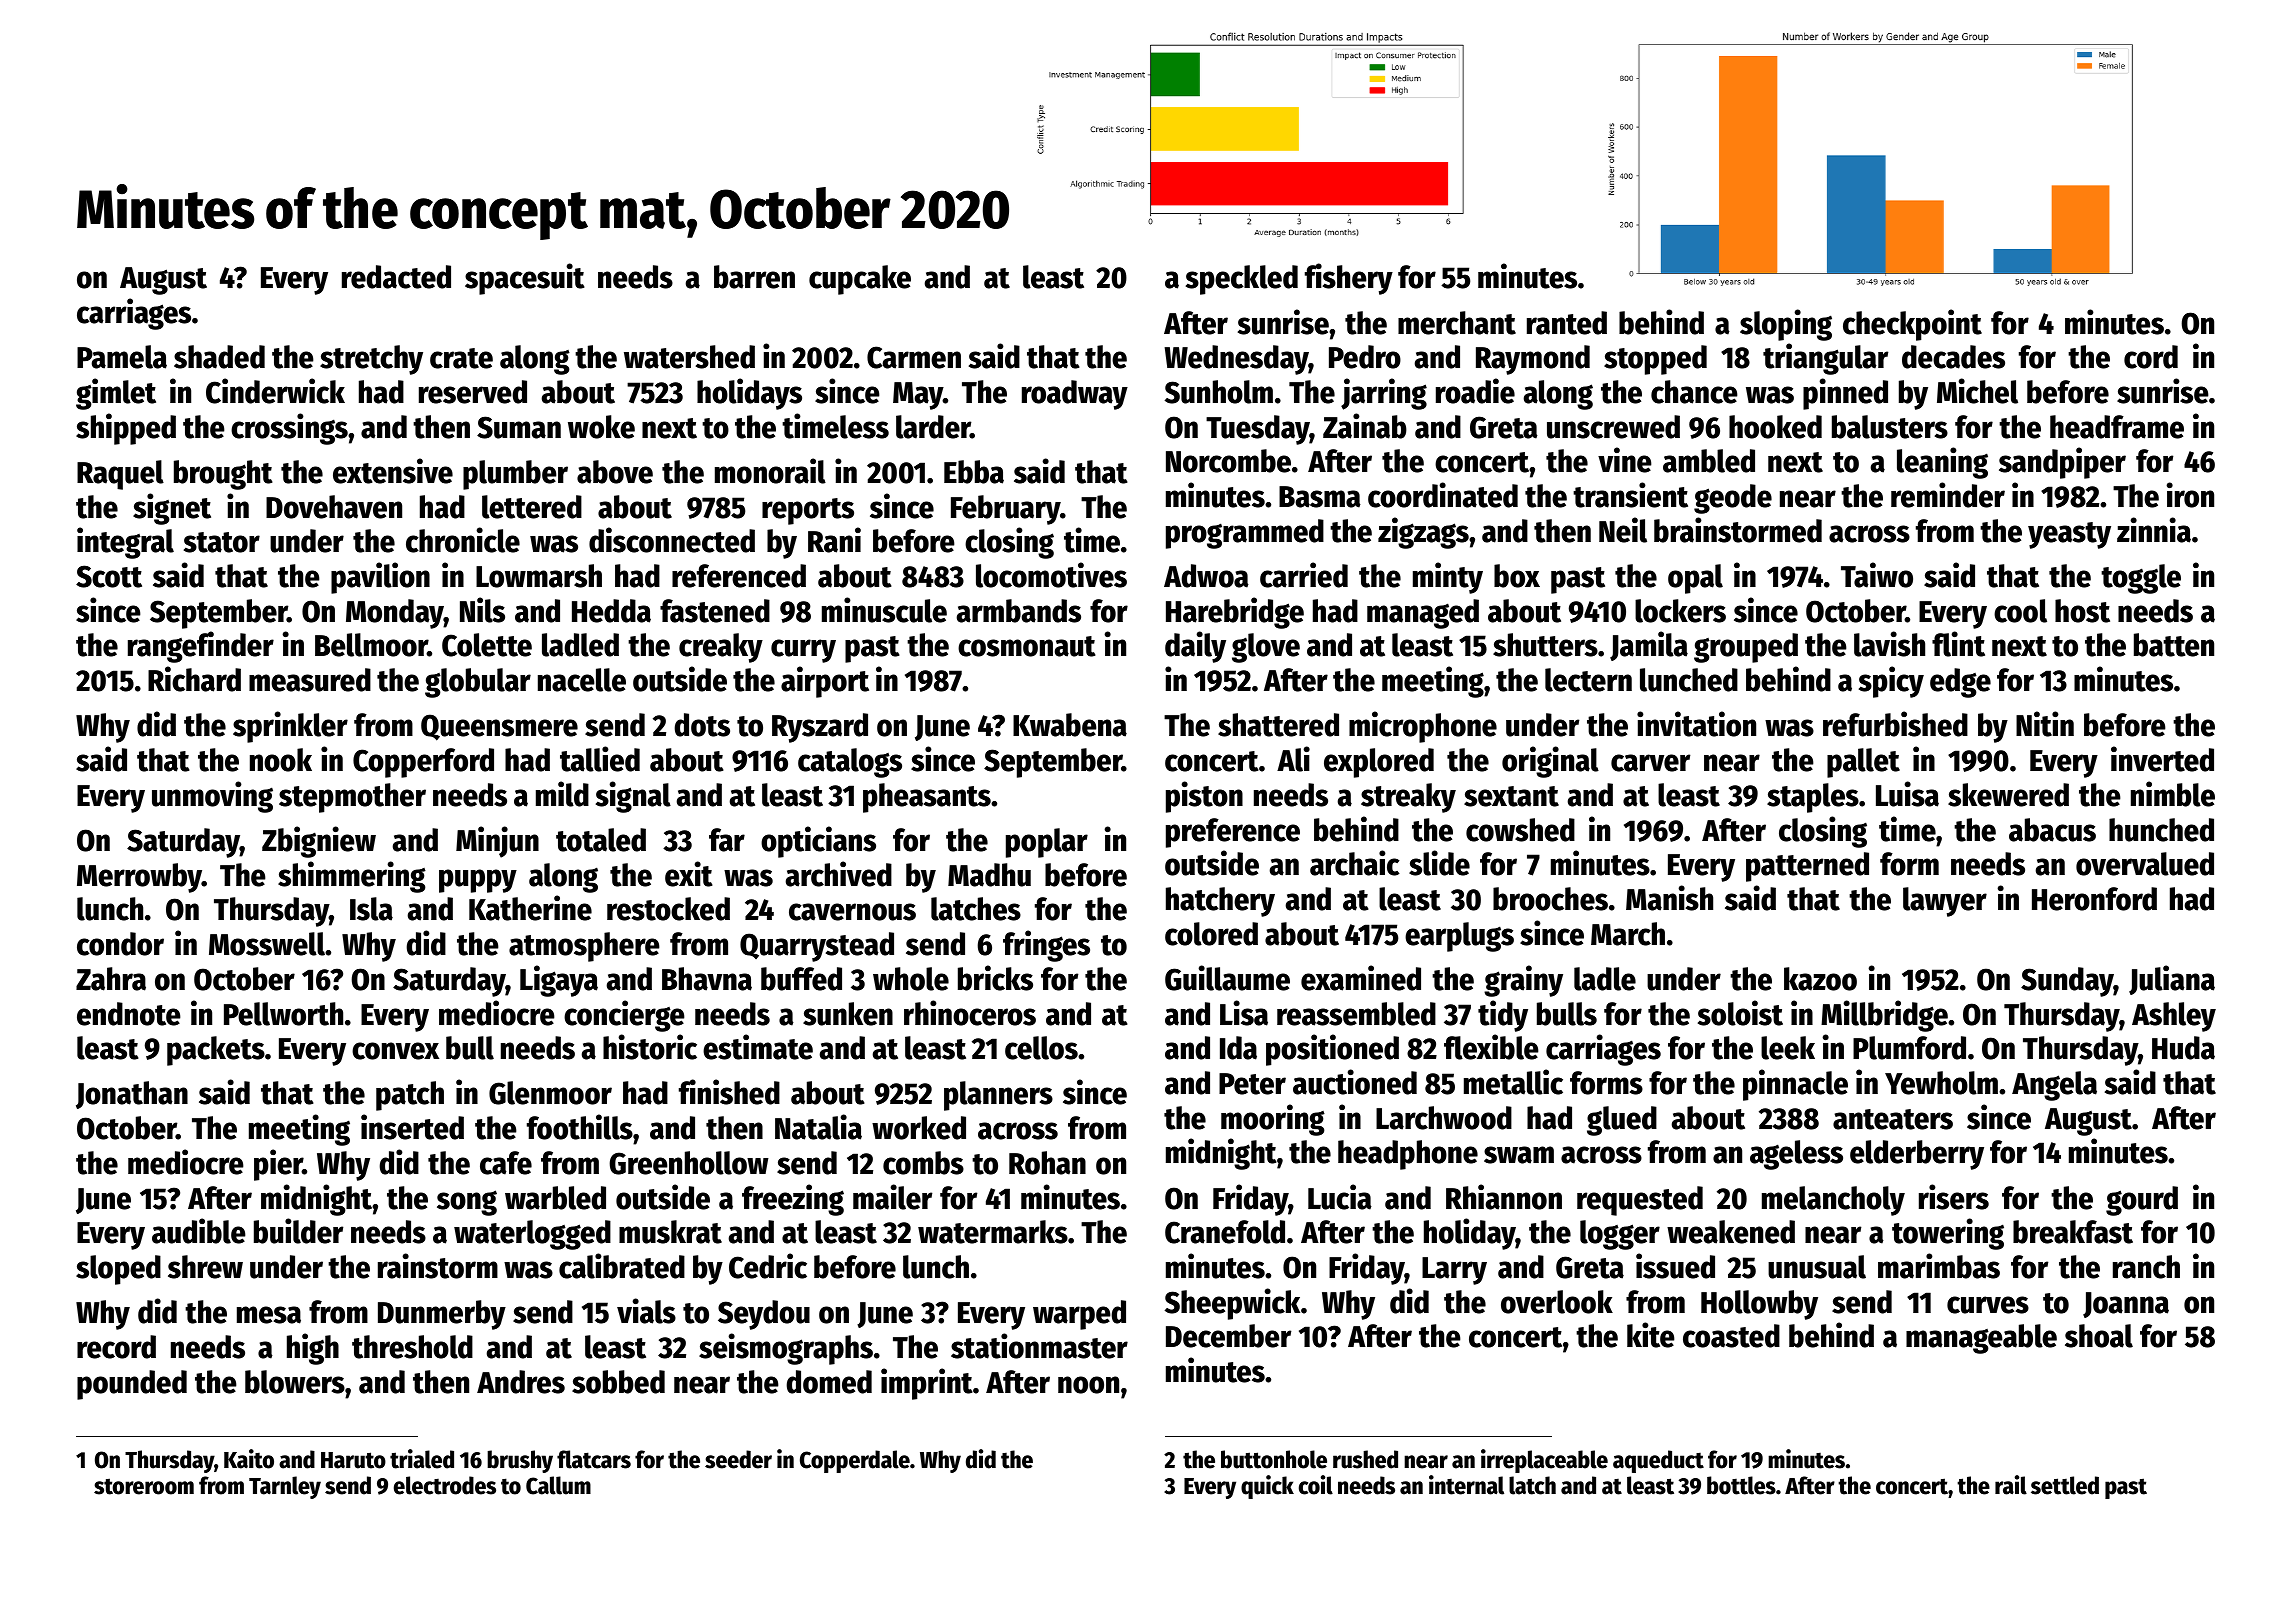 The image size is (2292, 1620). Describe the element at coordinates (1912, 325) in the document. I see `checkpoint` at that location.
